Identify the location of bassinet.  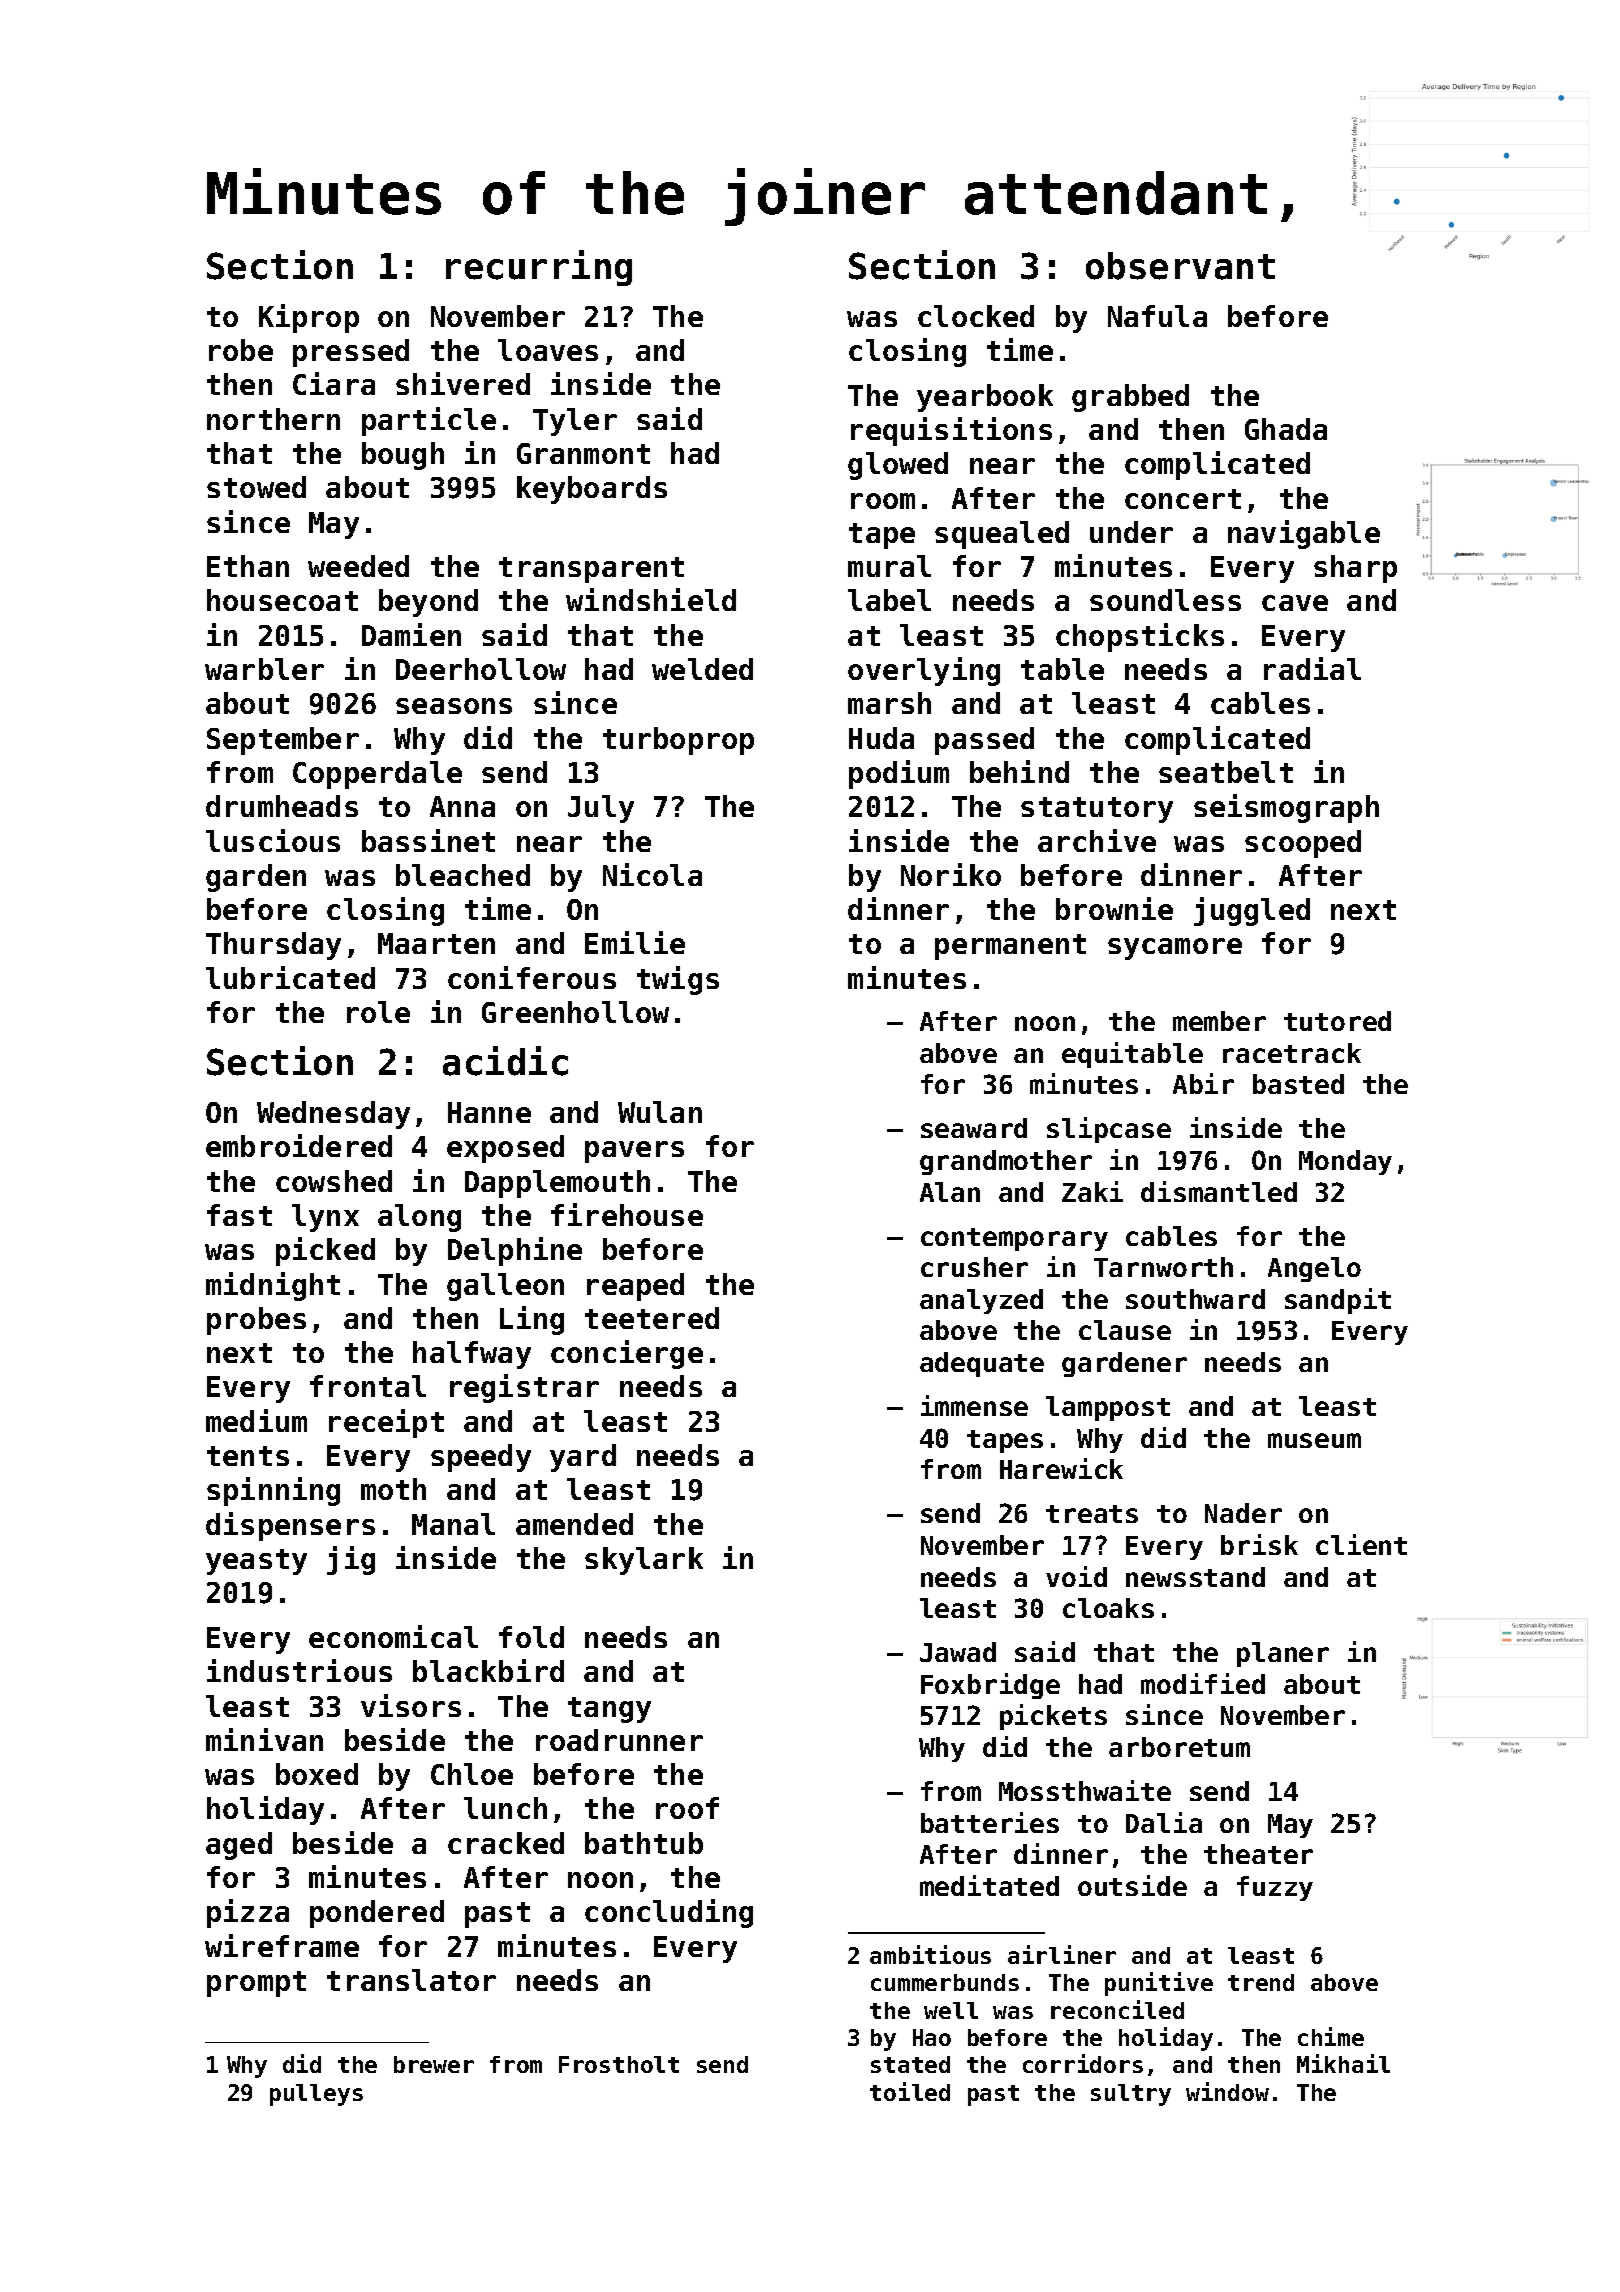
(428, 840).
